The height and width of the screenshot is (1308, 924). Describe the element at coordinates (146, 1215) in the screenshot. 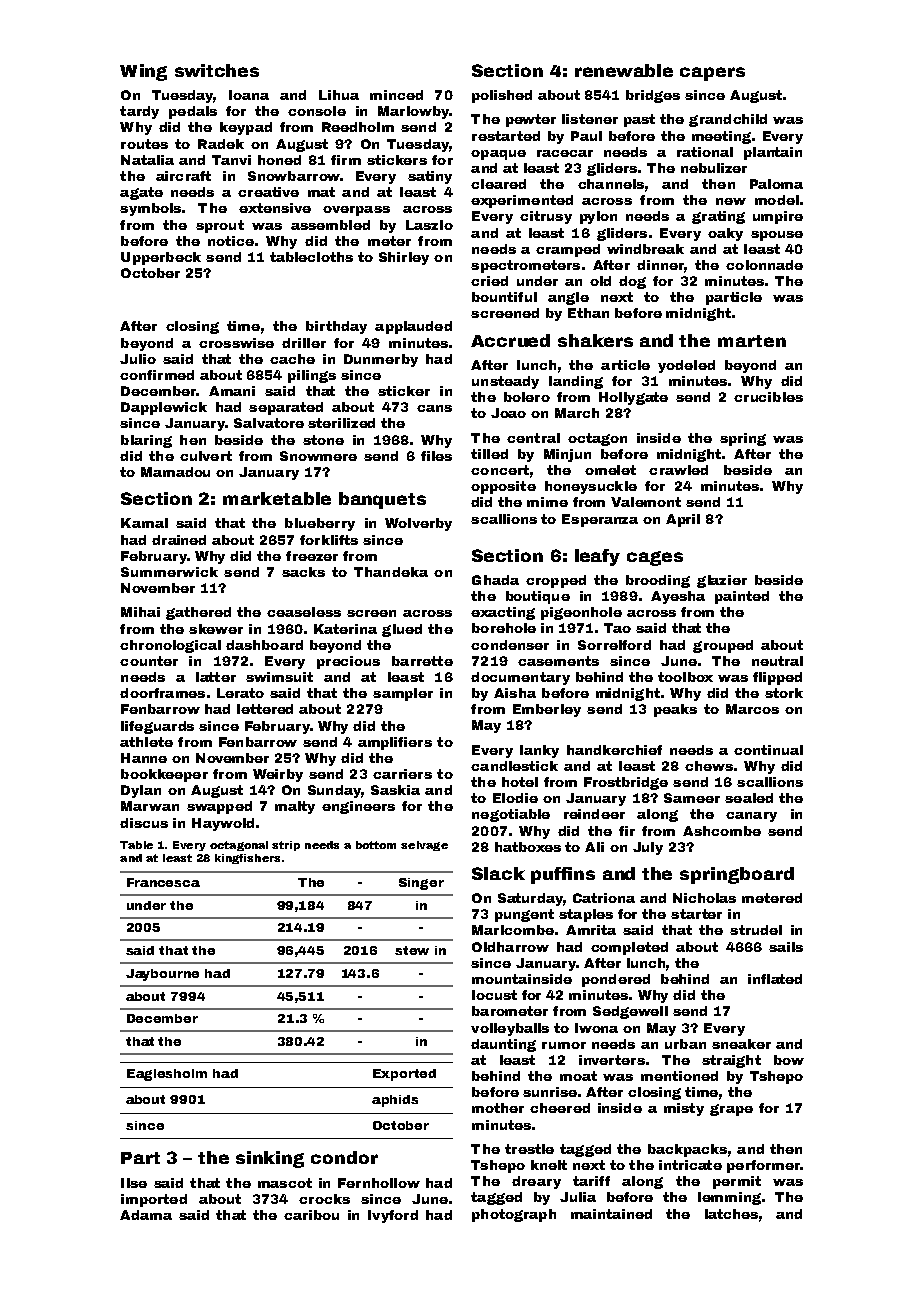

I see `Adama` at that location.
